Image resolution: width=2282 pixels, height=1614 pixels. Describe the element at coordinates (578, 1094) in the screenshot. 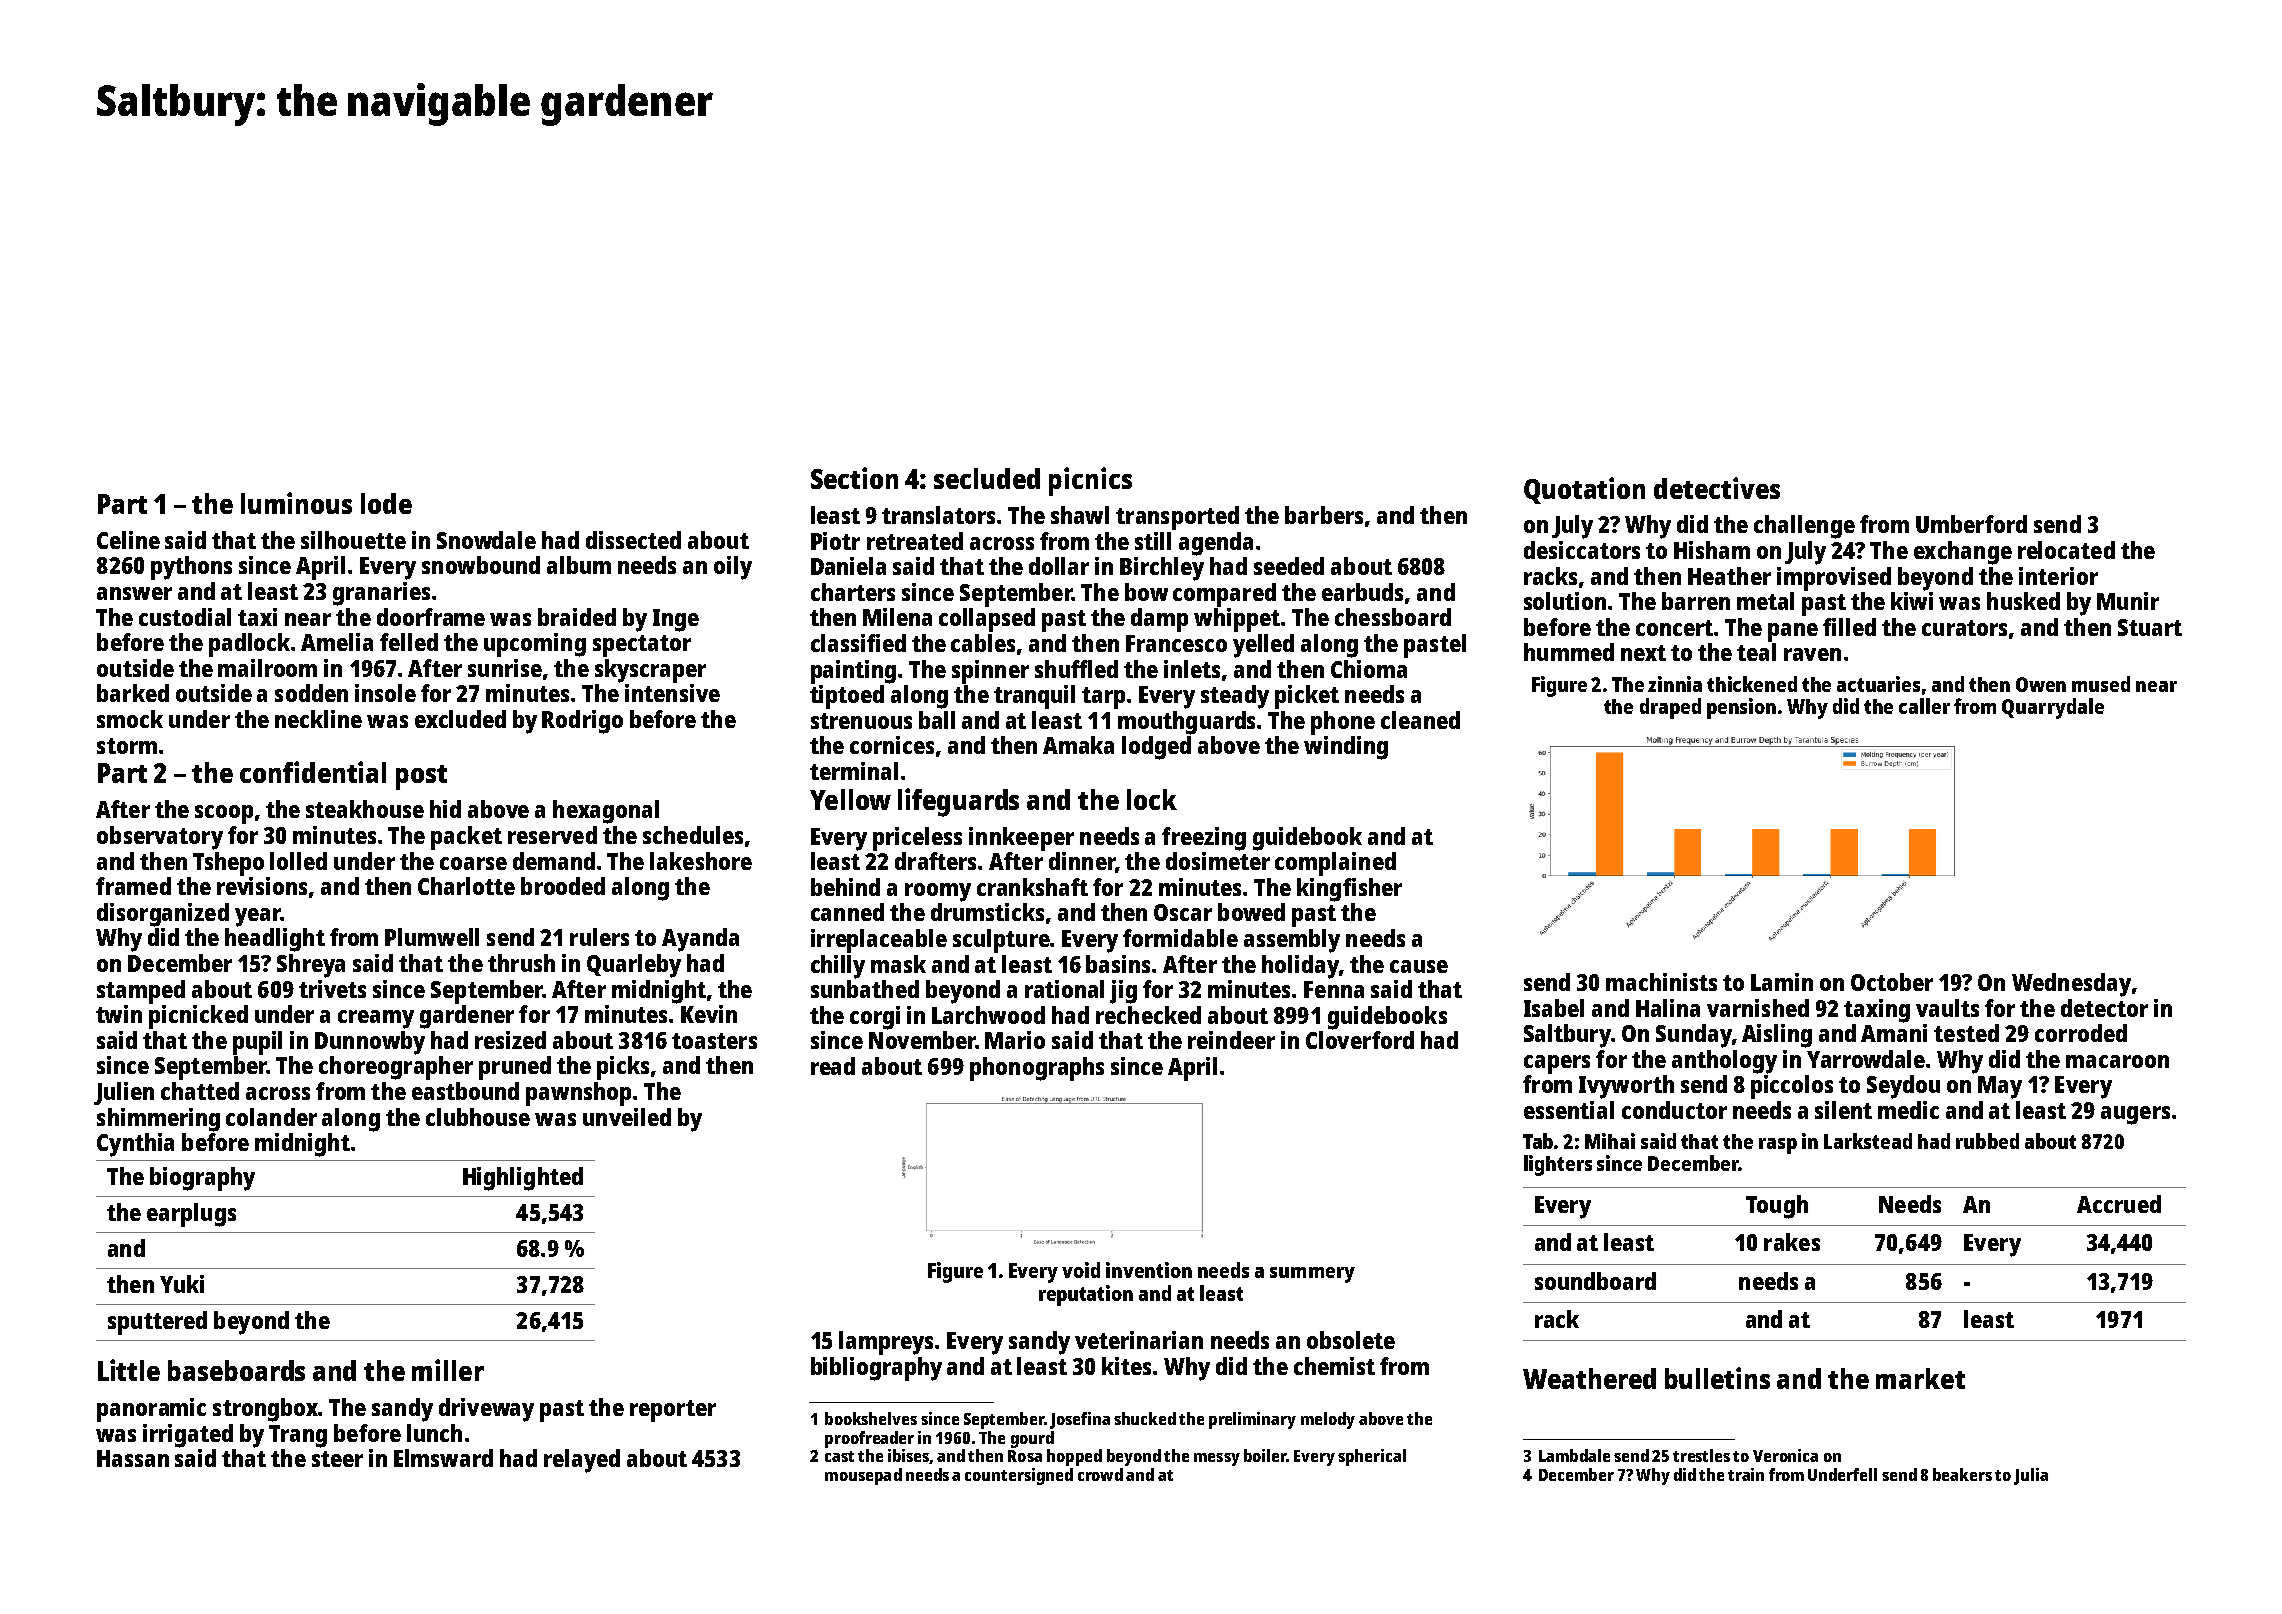

I see `pawnshop` at that location.
